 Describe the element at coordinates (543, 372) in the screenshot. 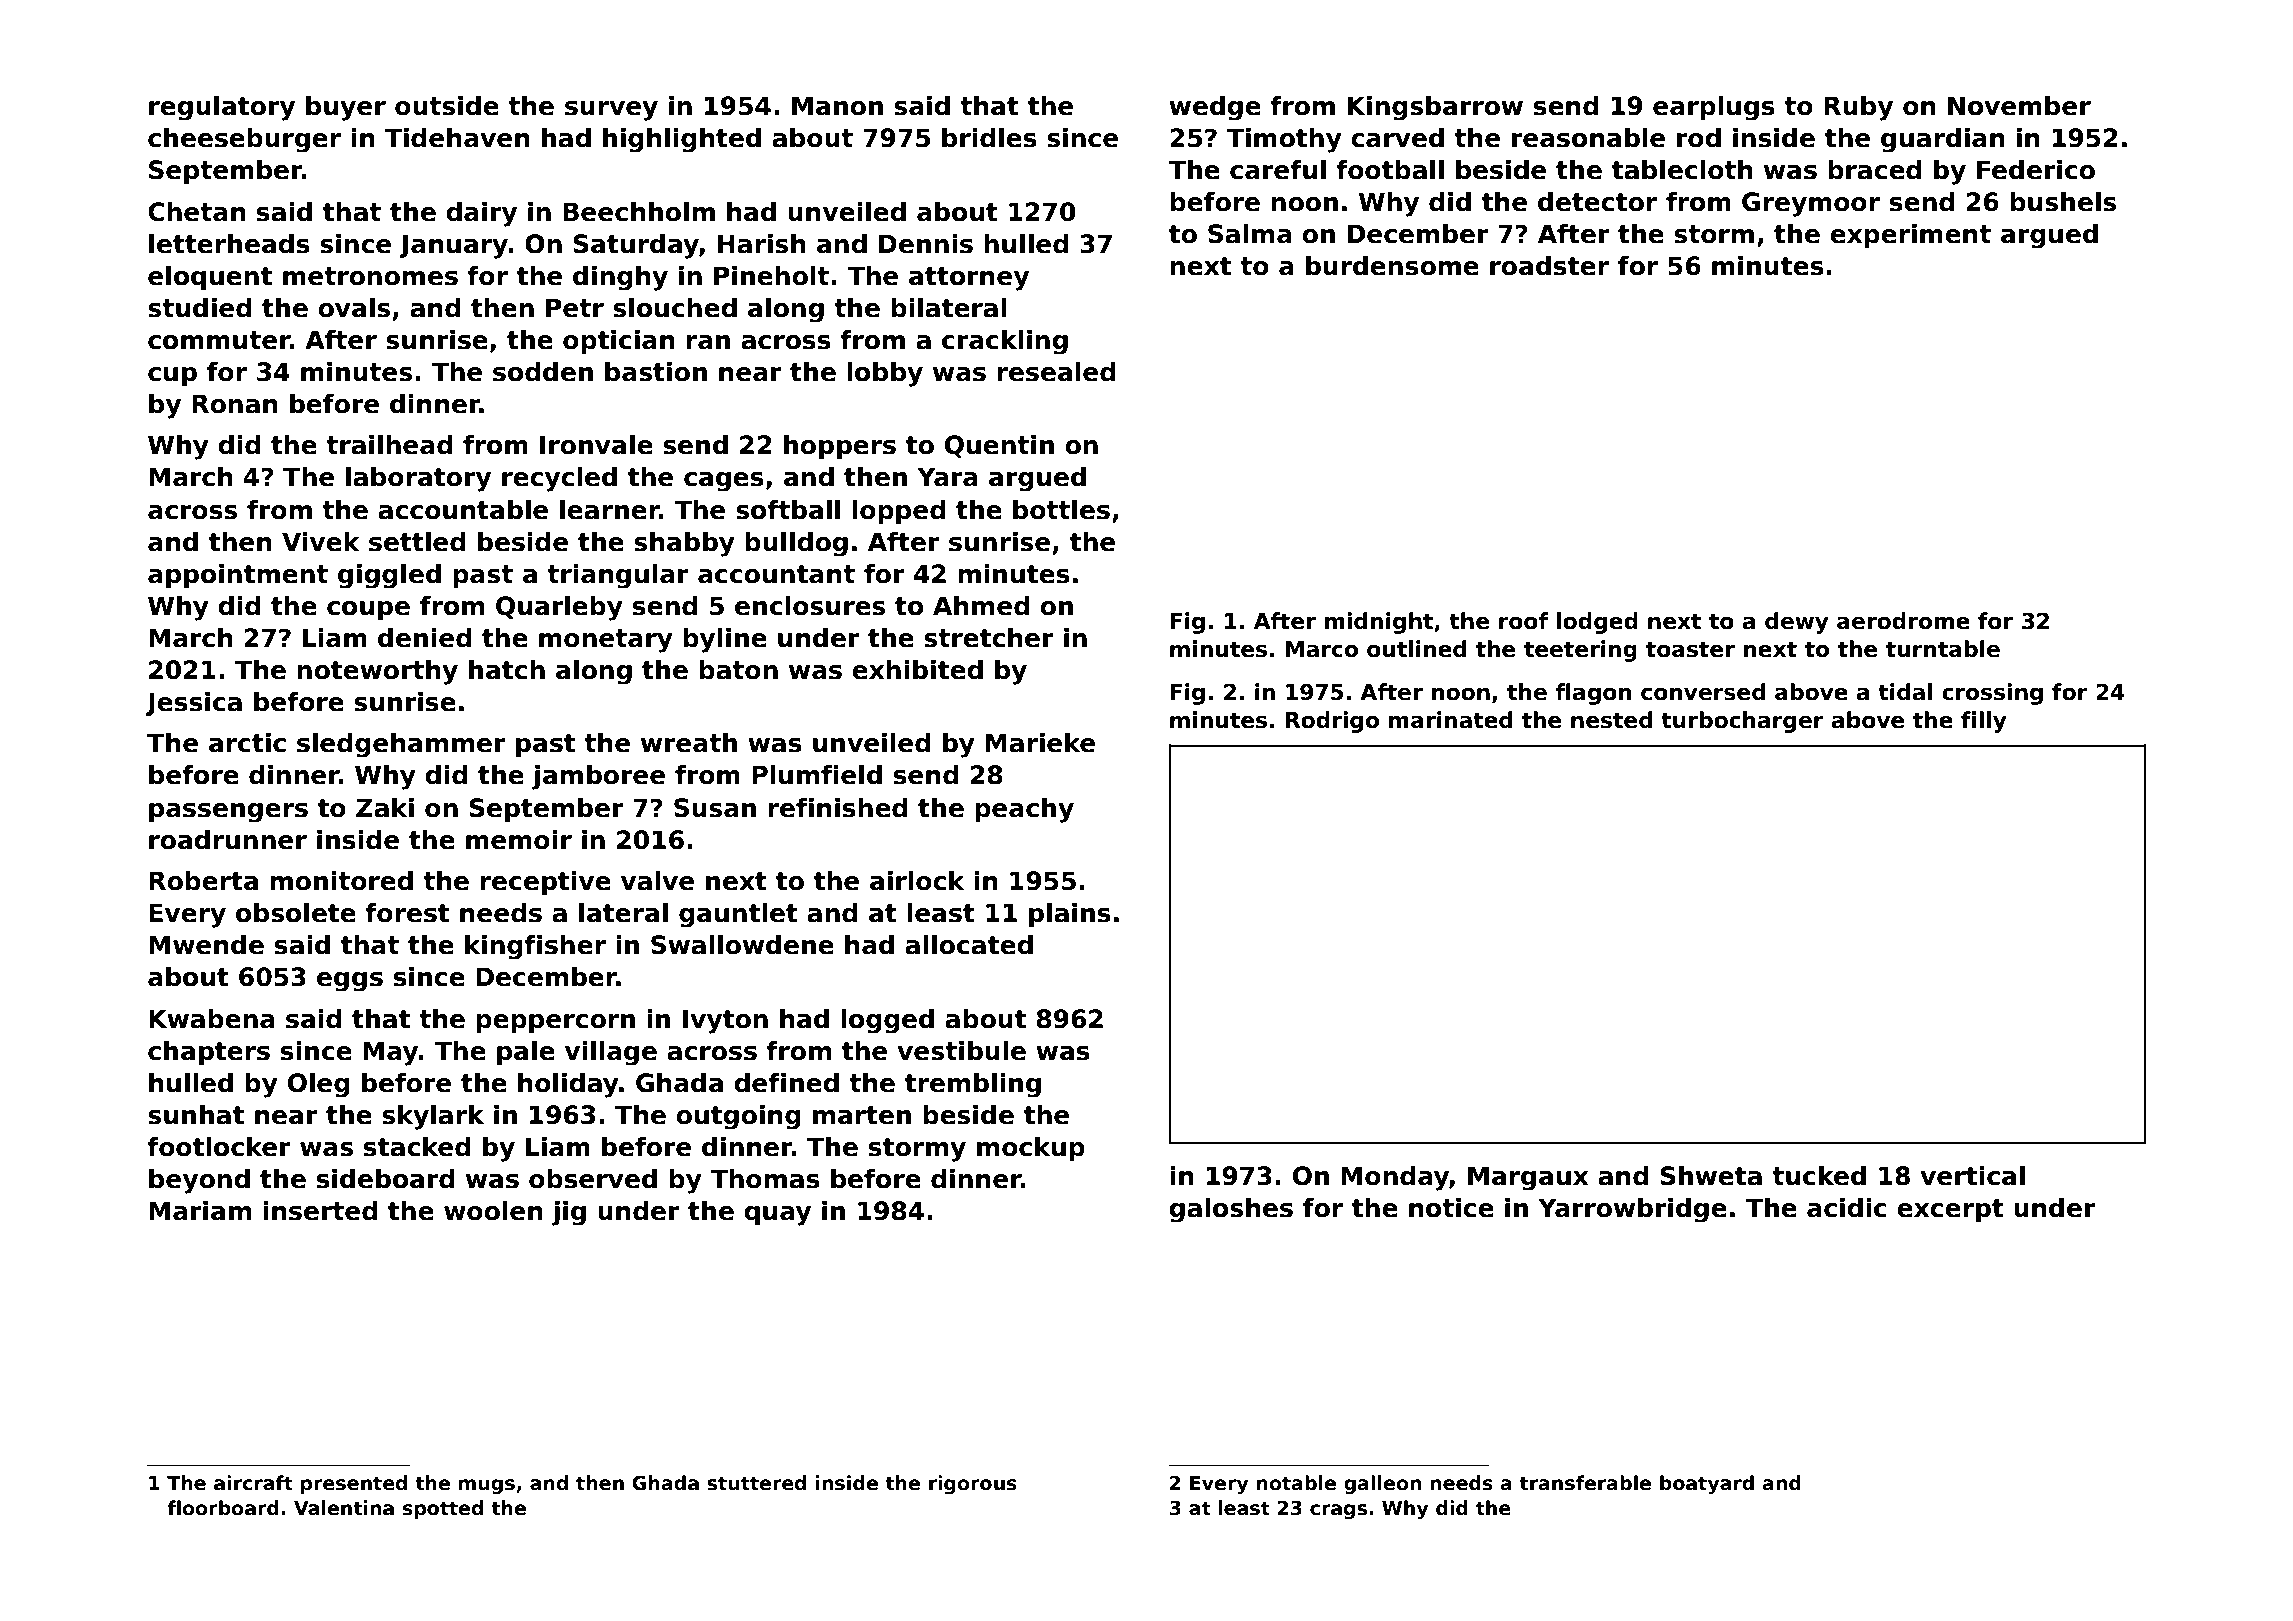

I see `sodden` at that location.
